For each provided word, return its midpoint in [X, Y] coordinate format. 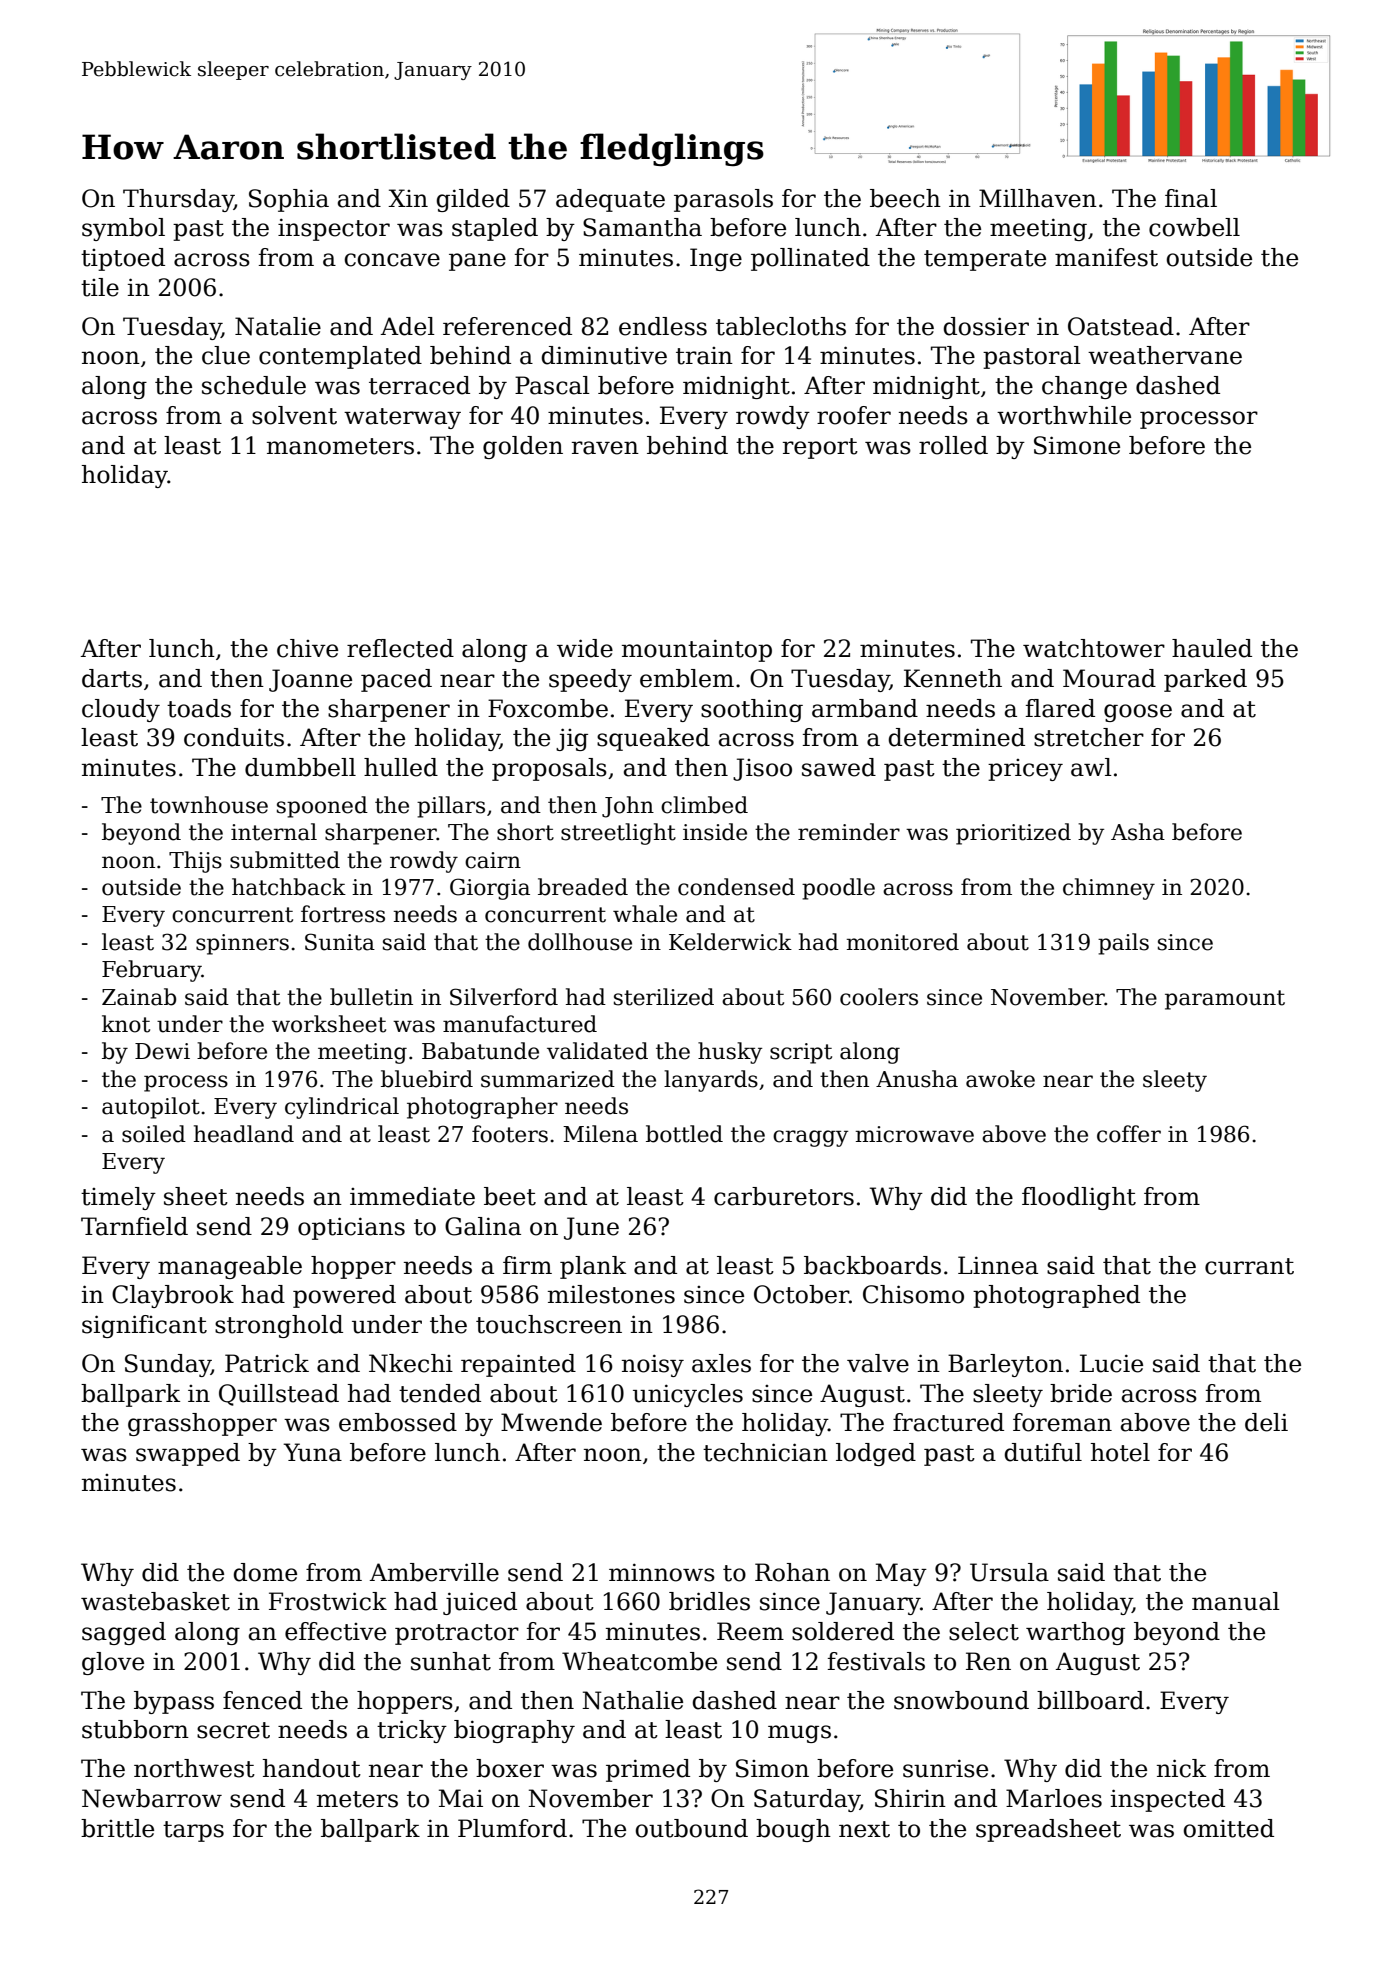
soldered [843, 1631]
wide [585, 648]
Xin [408, 198]
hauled [1212, 648]
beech [905, 198]
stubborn [135, 1729]
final [1191, 198]
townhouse [209, 805]
